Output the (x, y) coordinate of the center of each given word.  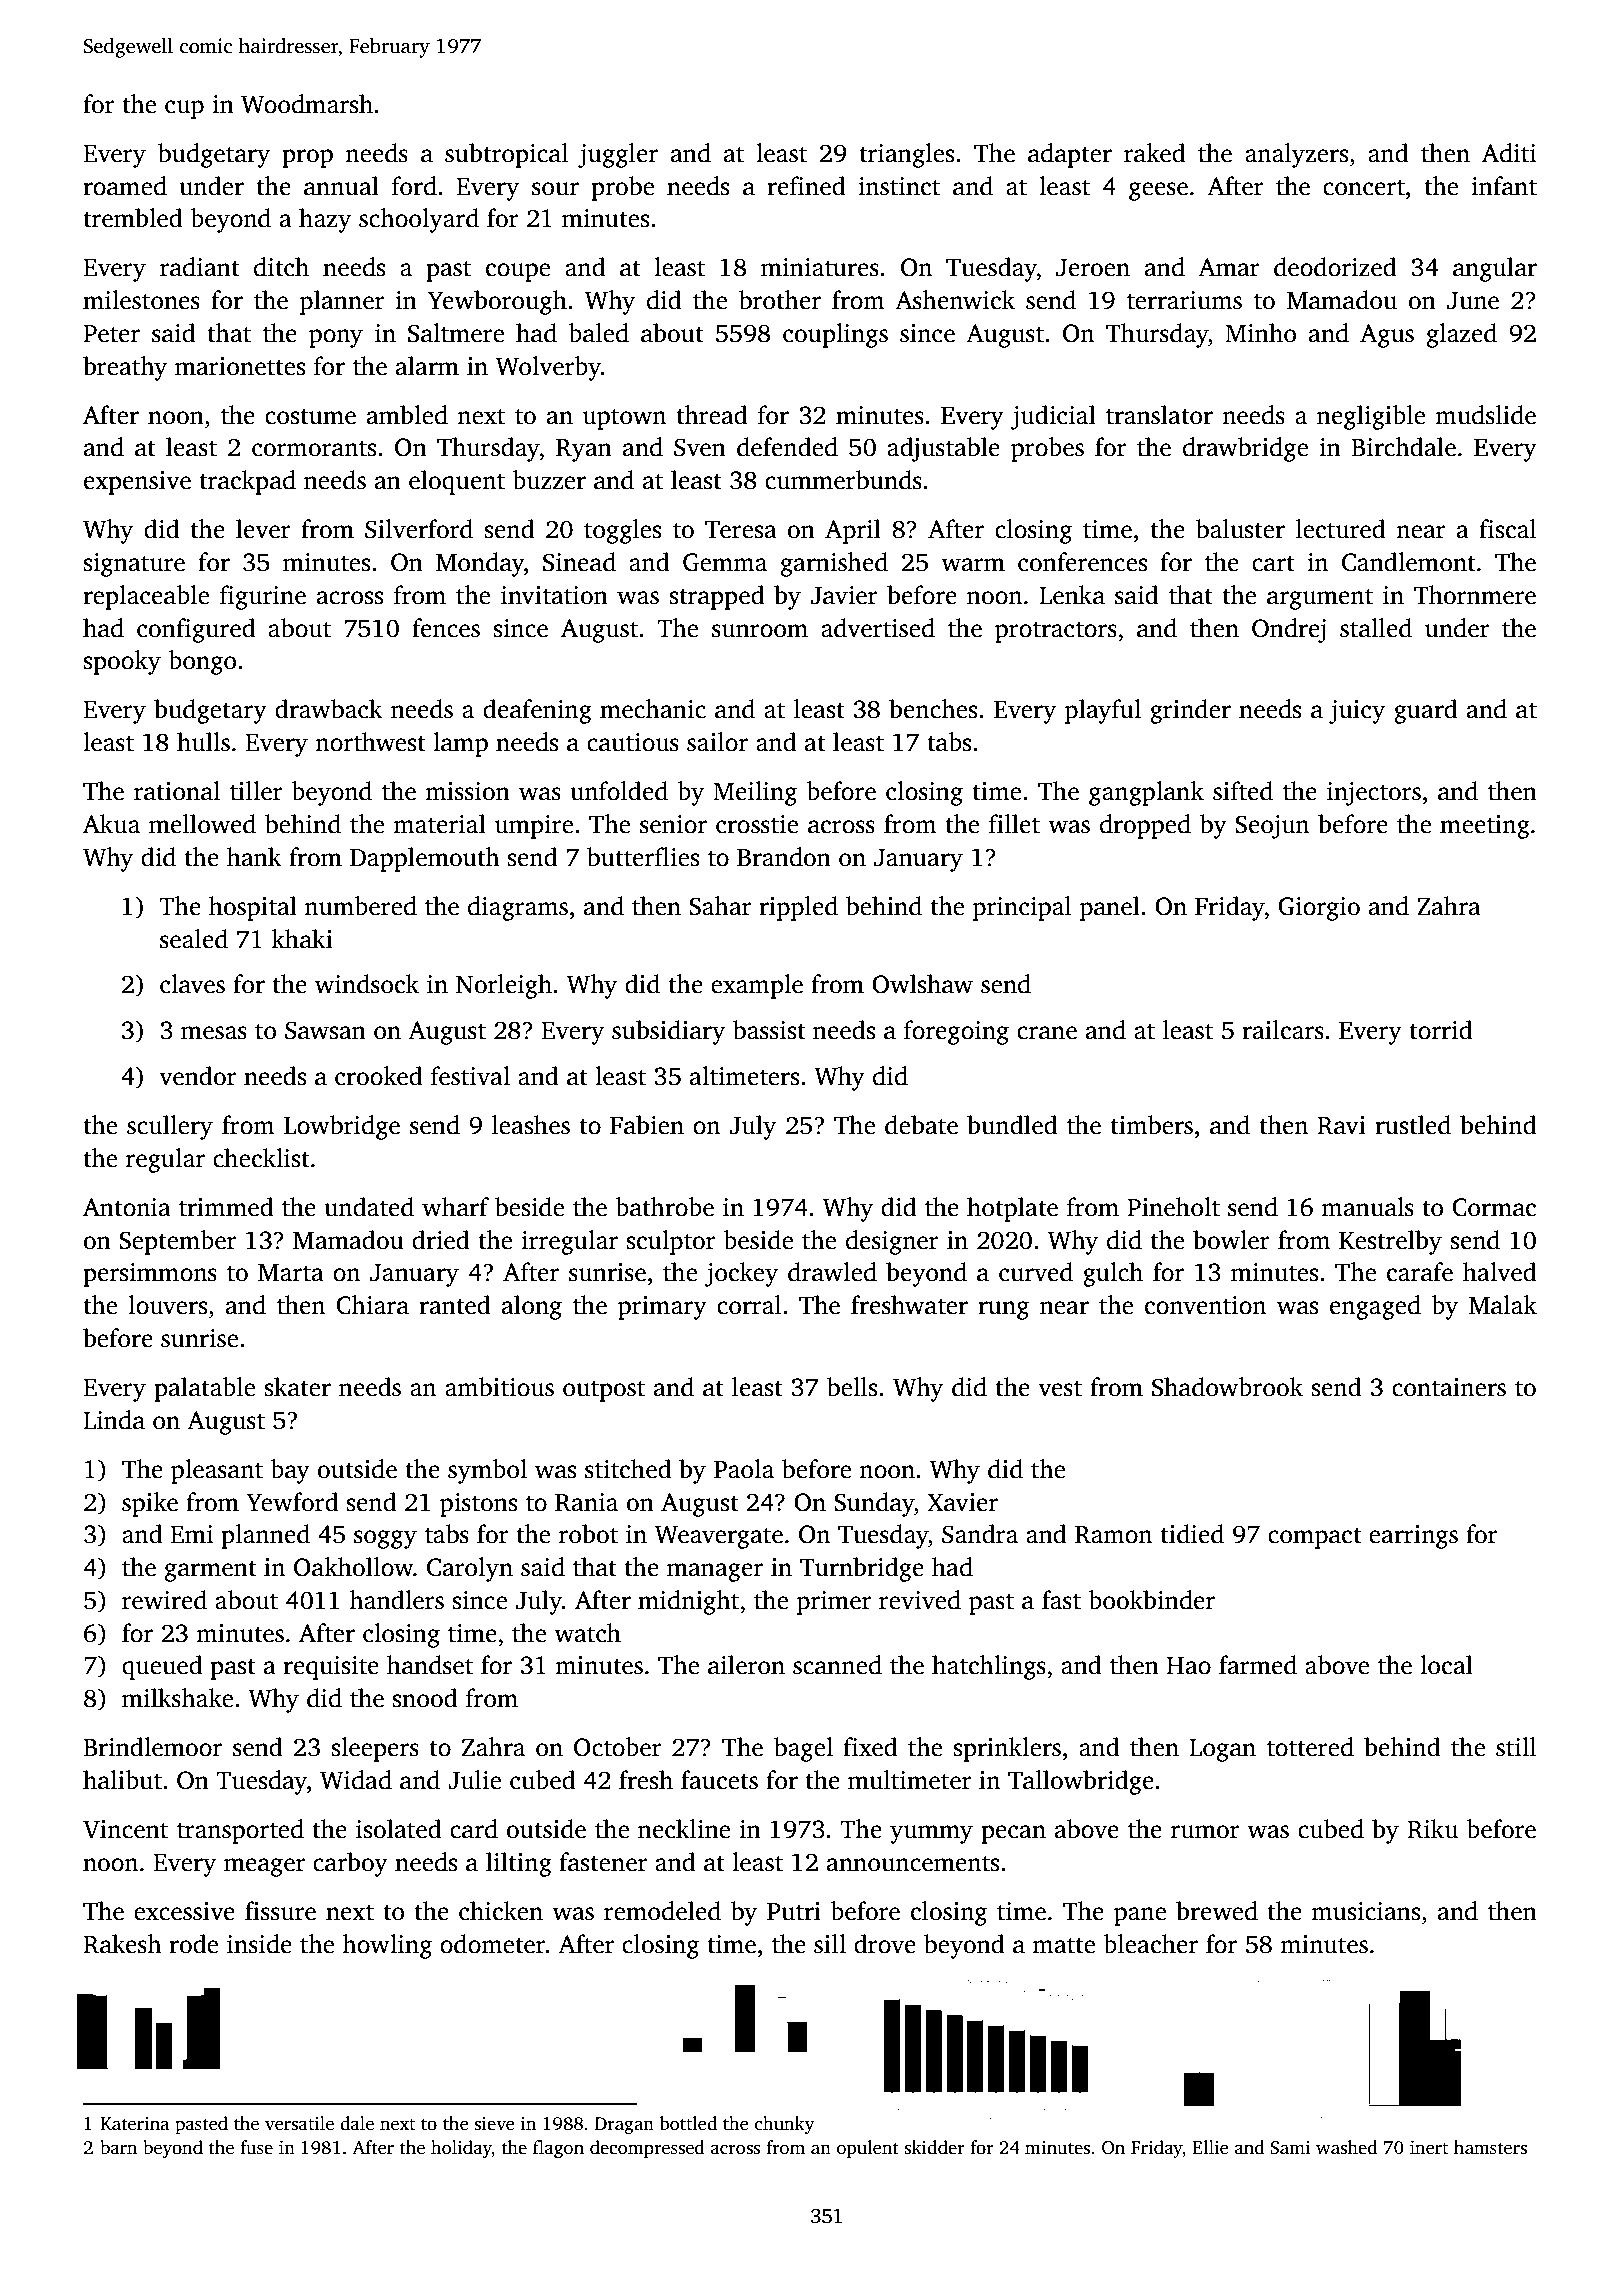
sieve (494, 2123)
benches (933, 709)
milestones (141, 300)
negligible (1371, 417)
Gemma (725, 562)
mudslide (1485, 415)
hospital (253, 908)
